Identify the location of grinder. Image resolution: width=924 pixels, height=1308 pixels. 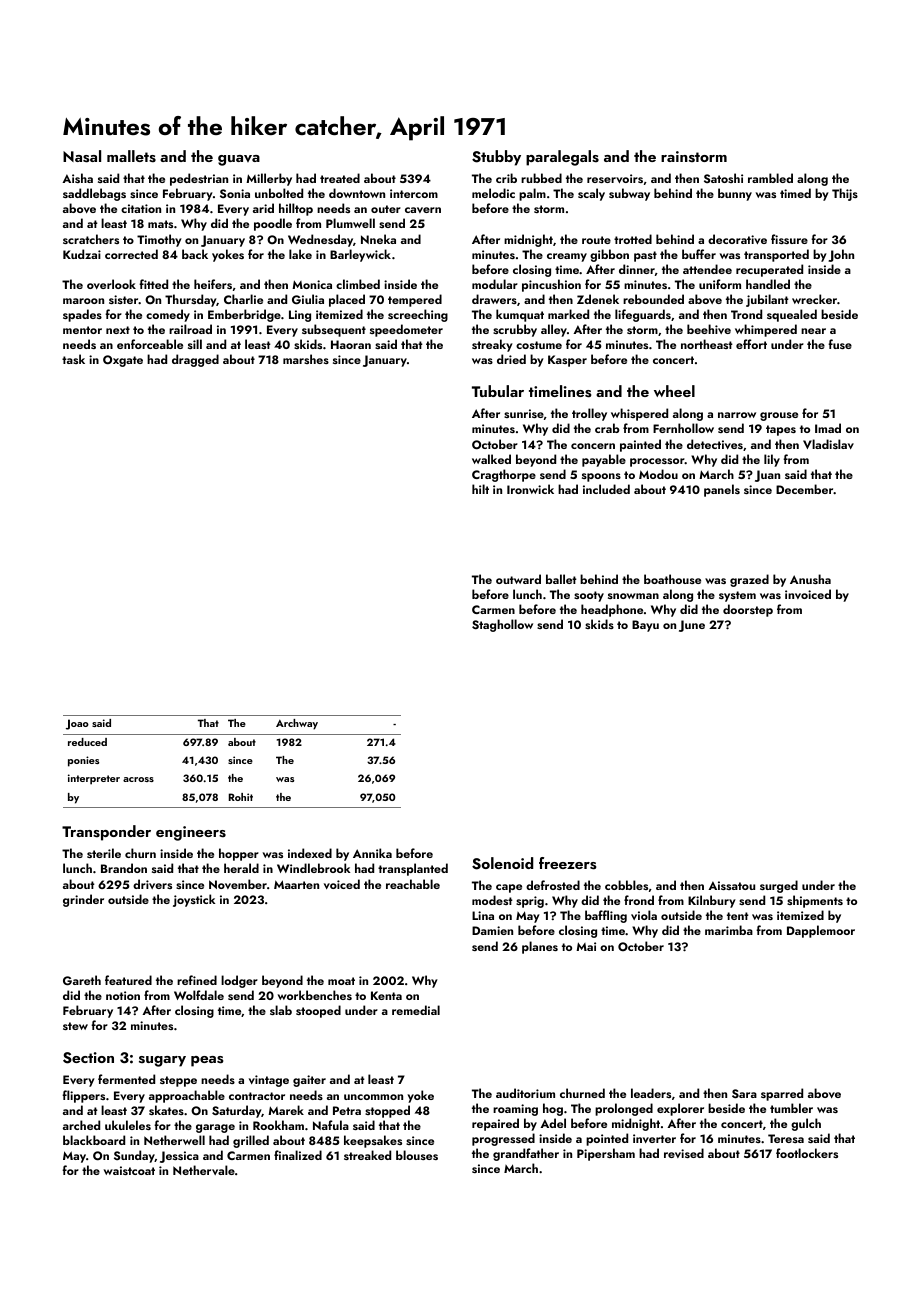
(83, 900).
